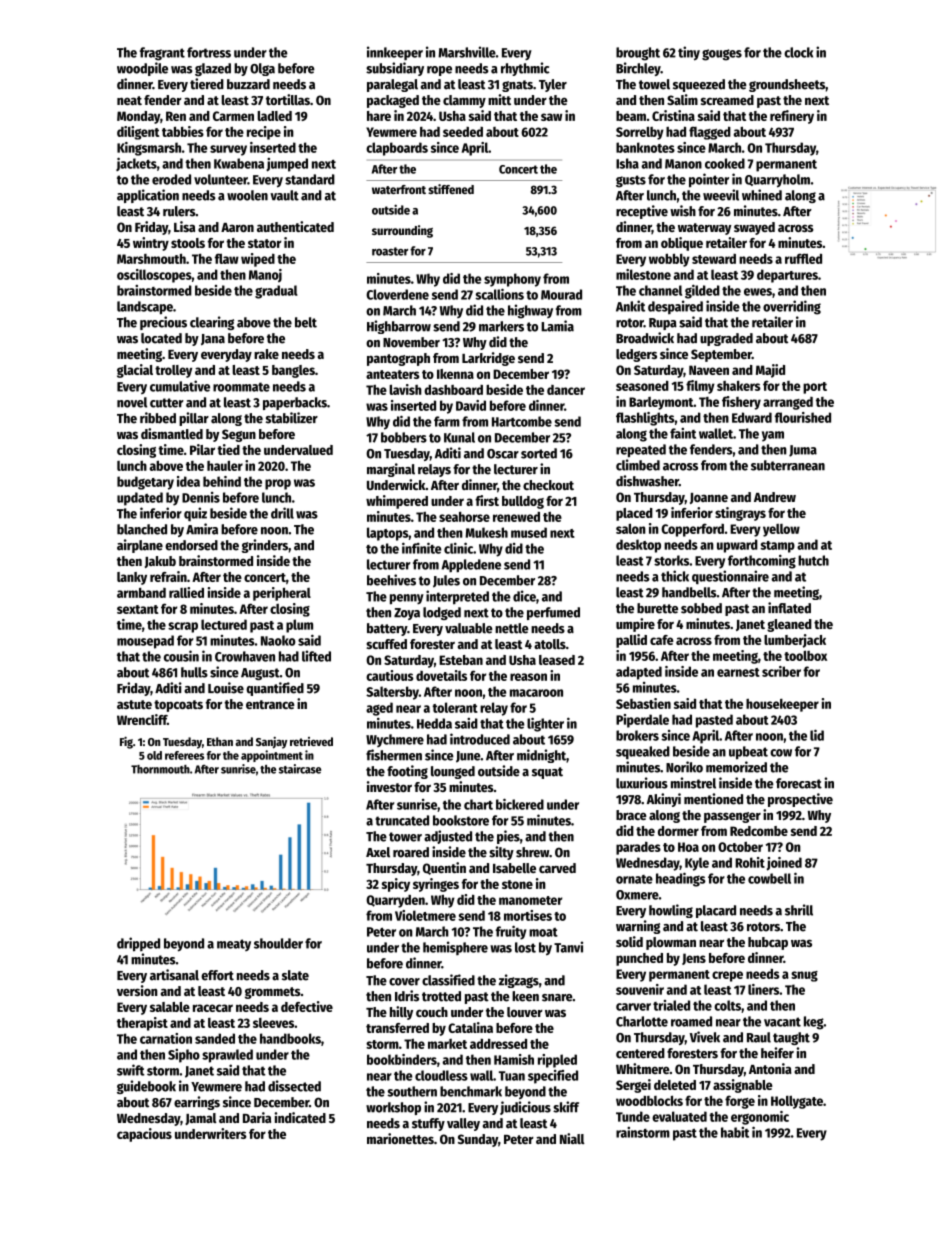  Describe the element at coordinates (798, 52) in the page. I see `clock` at that location.
